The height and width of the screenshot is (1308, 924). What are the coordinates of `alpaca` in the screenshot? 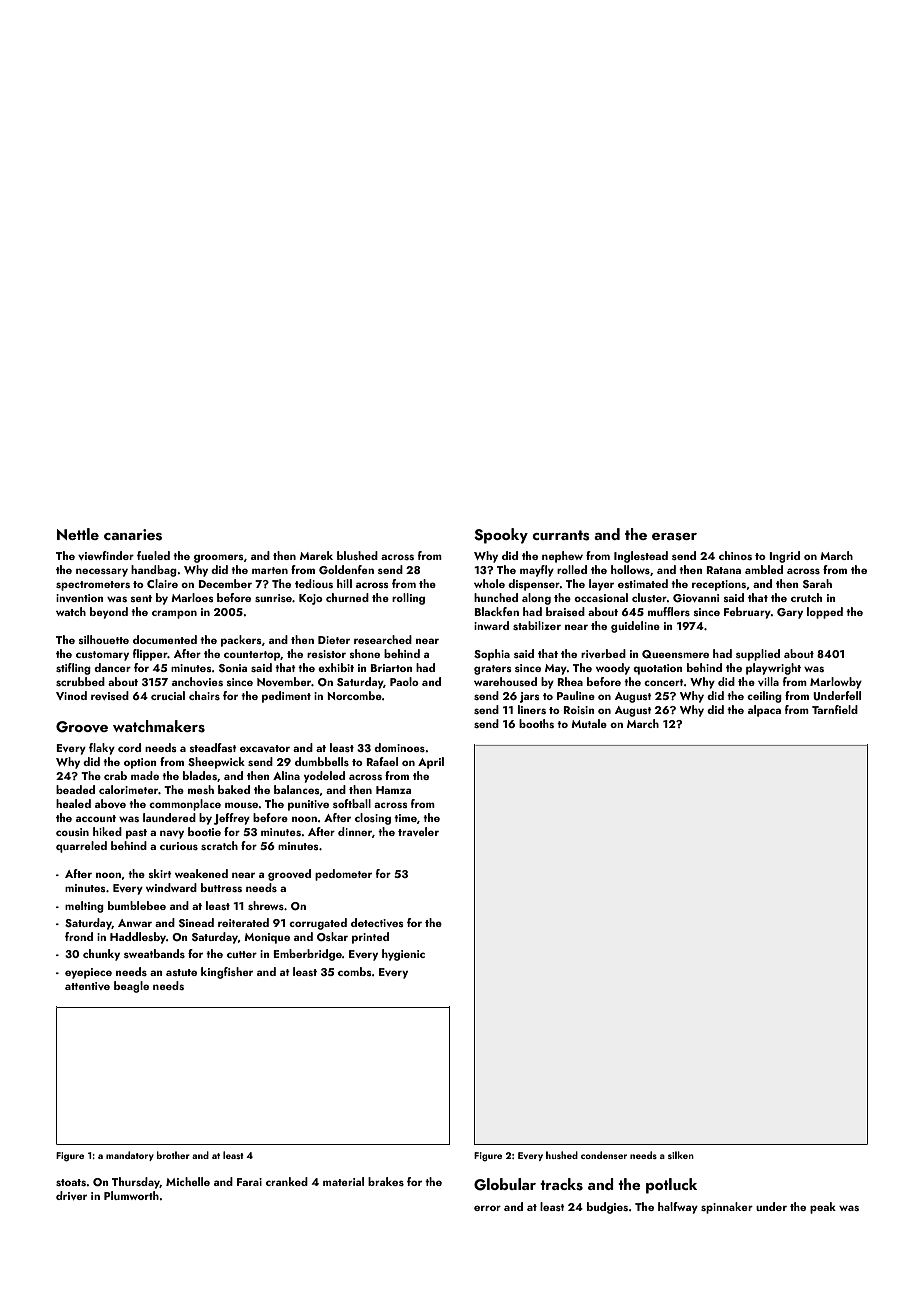 It's located at (764, 711).
